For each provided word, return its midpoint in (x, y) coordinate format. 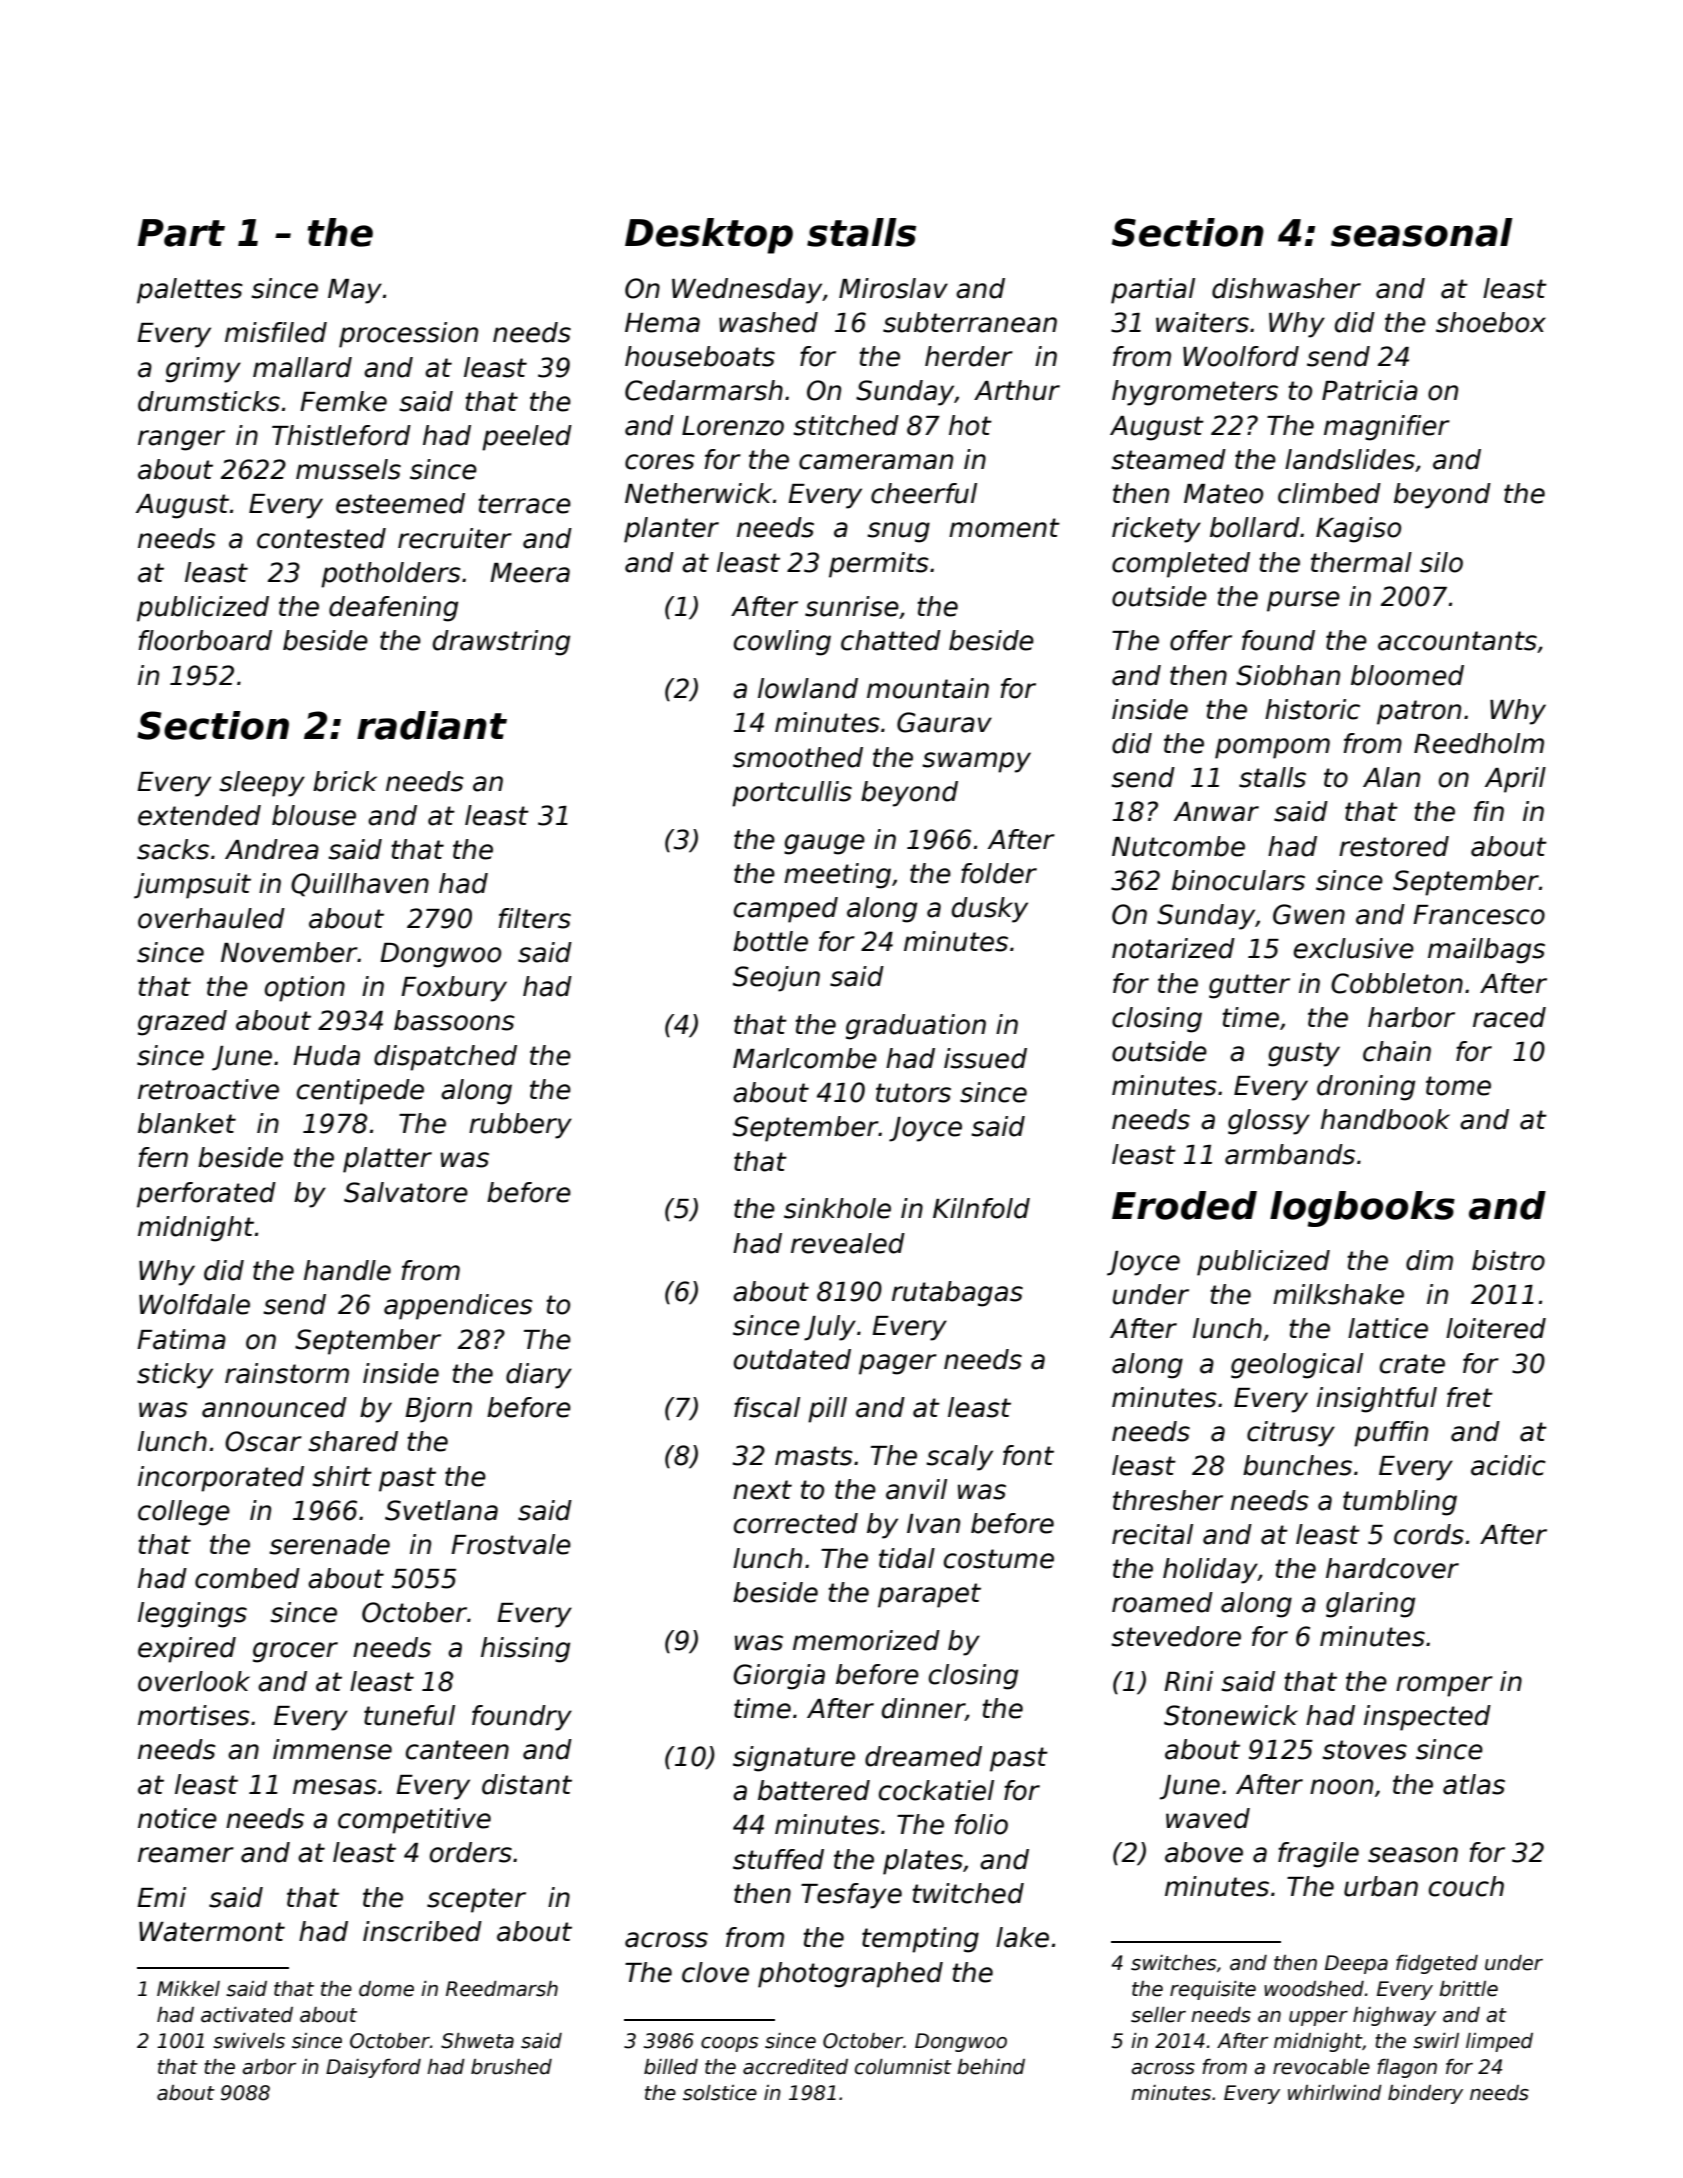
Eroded (1184, 1205)
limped (1499, 2042)
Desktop (709, 236)
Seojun (776, 979)
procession (408, 335)
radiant (432, 725)
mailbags (1486, 951)
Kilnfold (981, 1208)
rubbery (520, 1126)
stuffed (778, 1859)
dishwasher (1286, 288)
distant (527, 1784)
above (1204, 1852)
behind (991, 2067)
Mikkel (188, 1989)
